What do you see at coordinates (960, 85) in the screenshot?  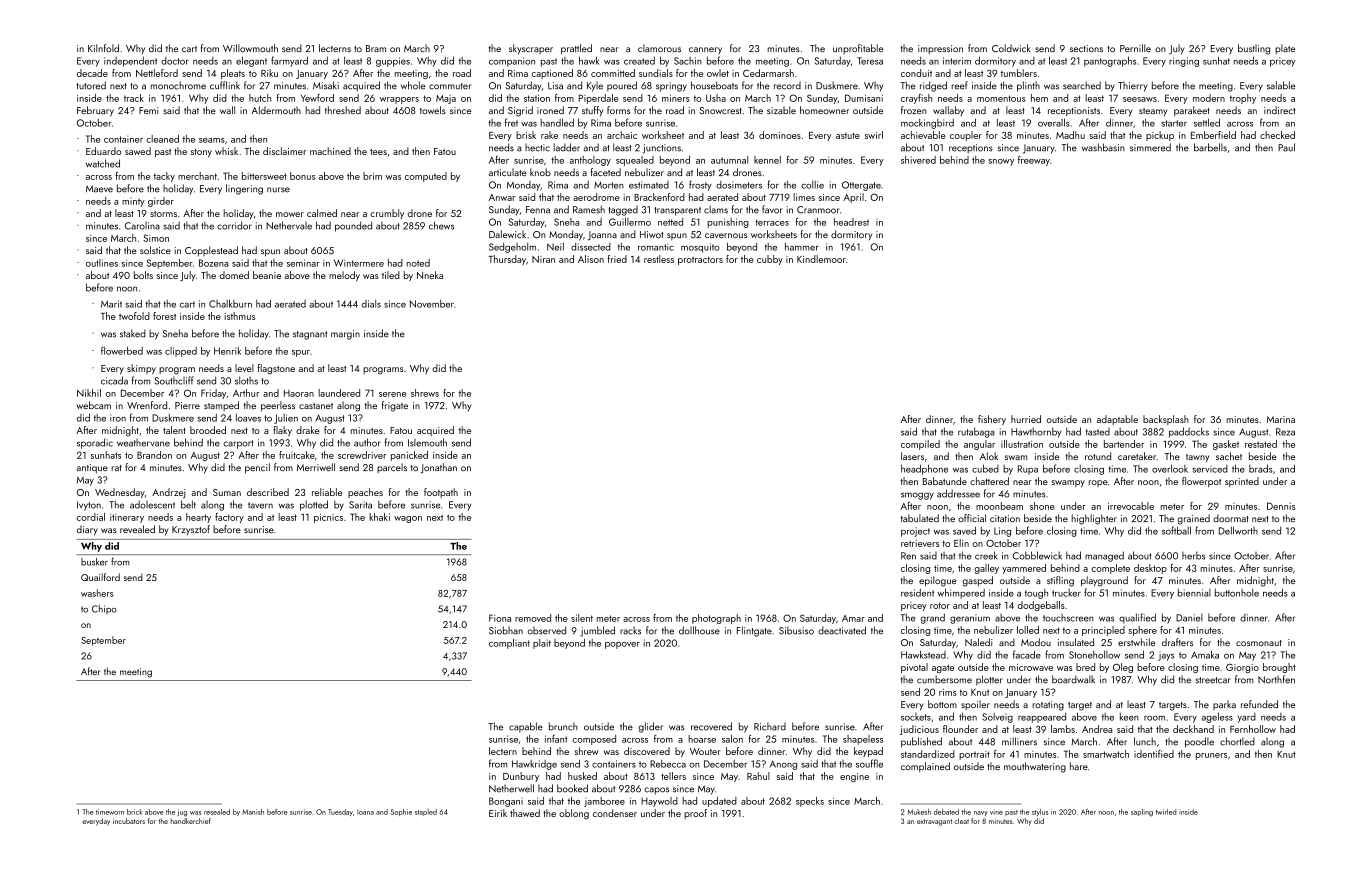 I see `reef` at bounding box center [960, 85].
